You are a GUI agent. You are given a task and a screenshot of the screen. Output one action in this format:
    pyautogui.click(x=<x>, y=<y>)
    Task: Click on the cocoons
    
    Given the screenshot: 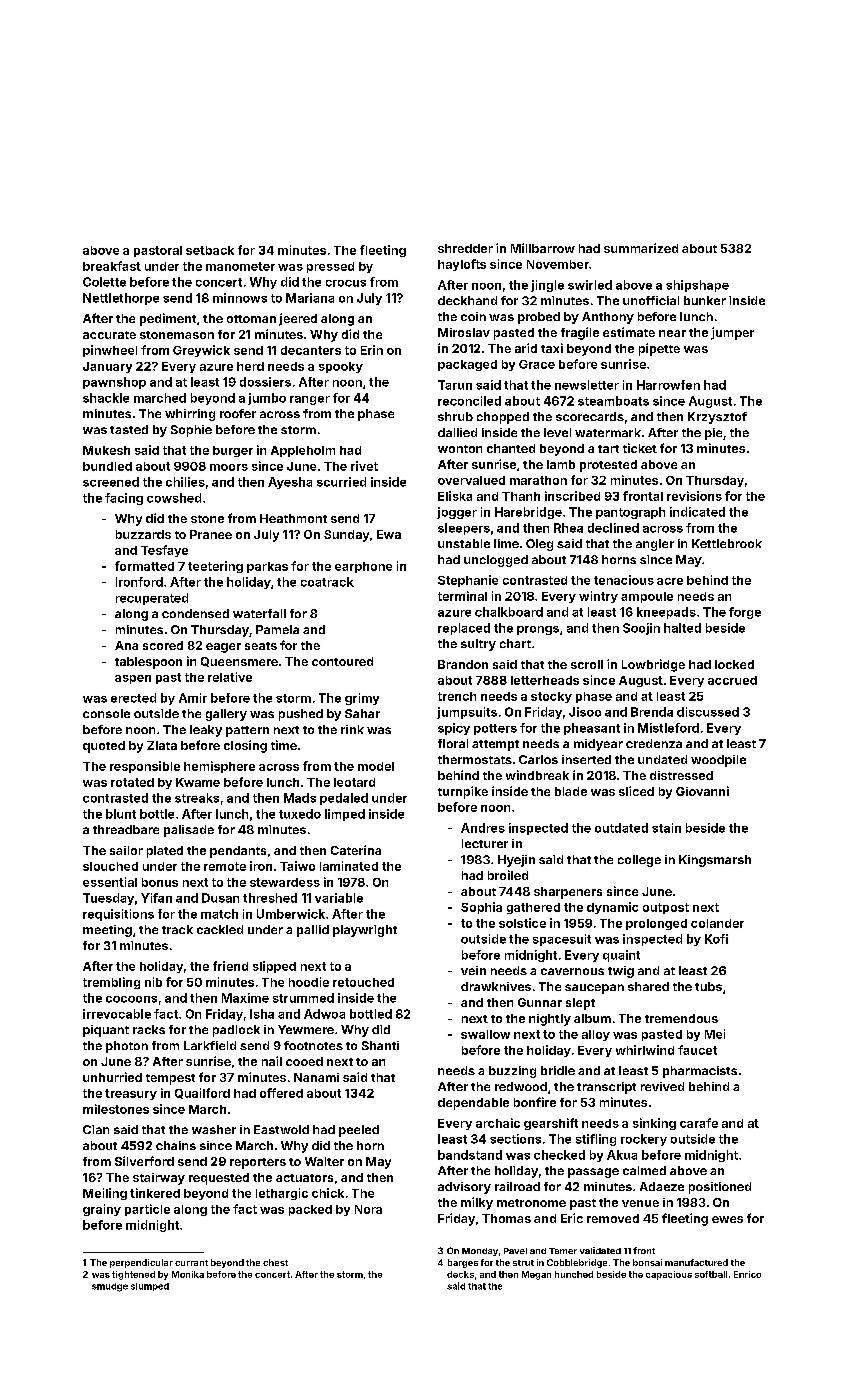 What is the action you would take?
    pyautogui.click(x=131, y=999)
